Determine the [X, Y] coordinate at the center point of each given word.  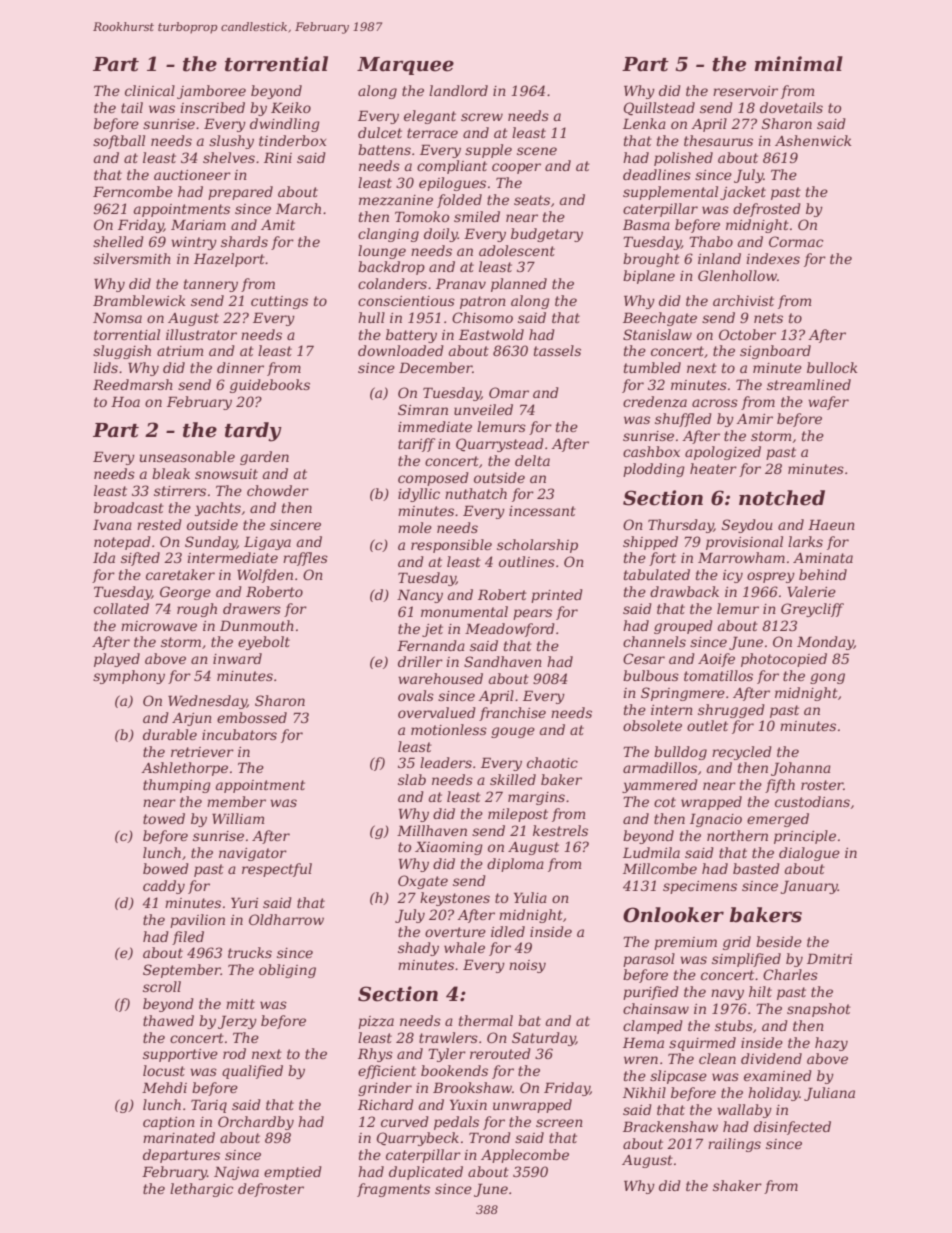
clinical [150, 90]
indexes [773, 258]
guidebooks [270, 386]
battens [384, 149]
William [238, 818]
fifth [780, 786]
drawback [684, 591]
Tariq [209, 1106]
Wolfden [265, 576]
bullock [832, 367]
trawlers [448, 1037]
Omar [509, 392]
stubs [734, 1025]
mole [415, 527]
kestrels [560, 830]
